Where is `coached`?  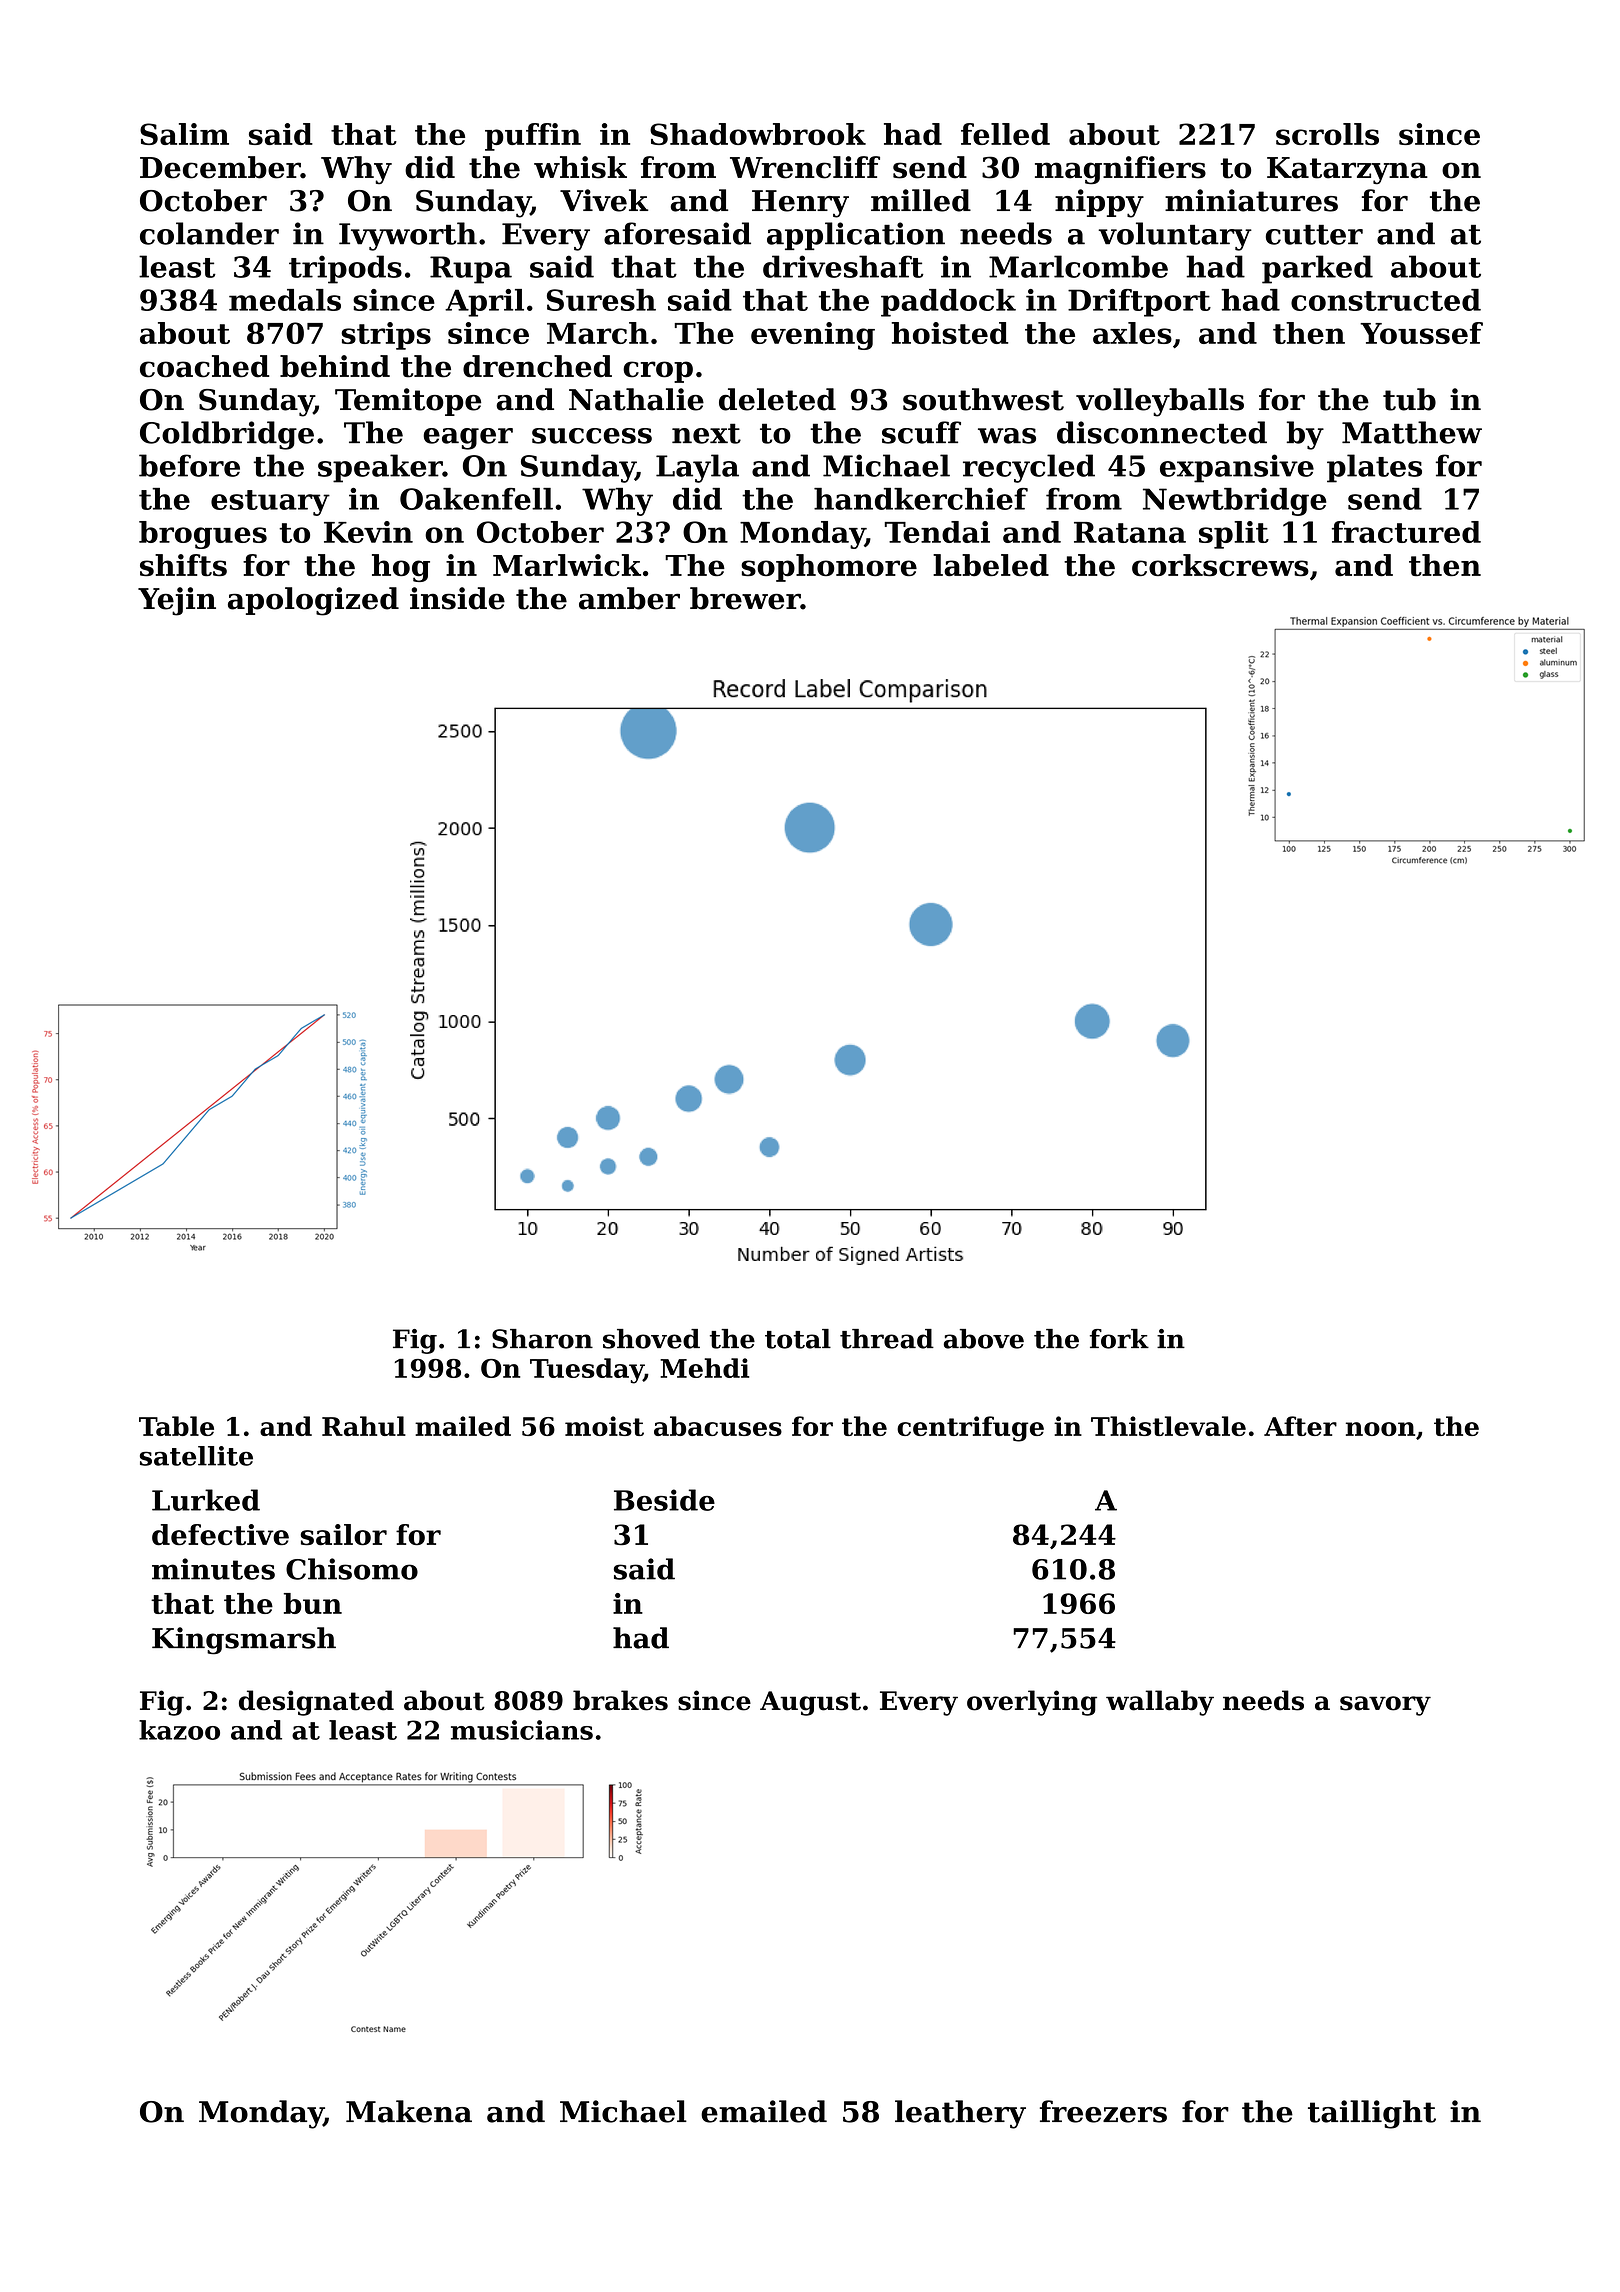
coached is located at coordinates (204, 366).
